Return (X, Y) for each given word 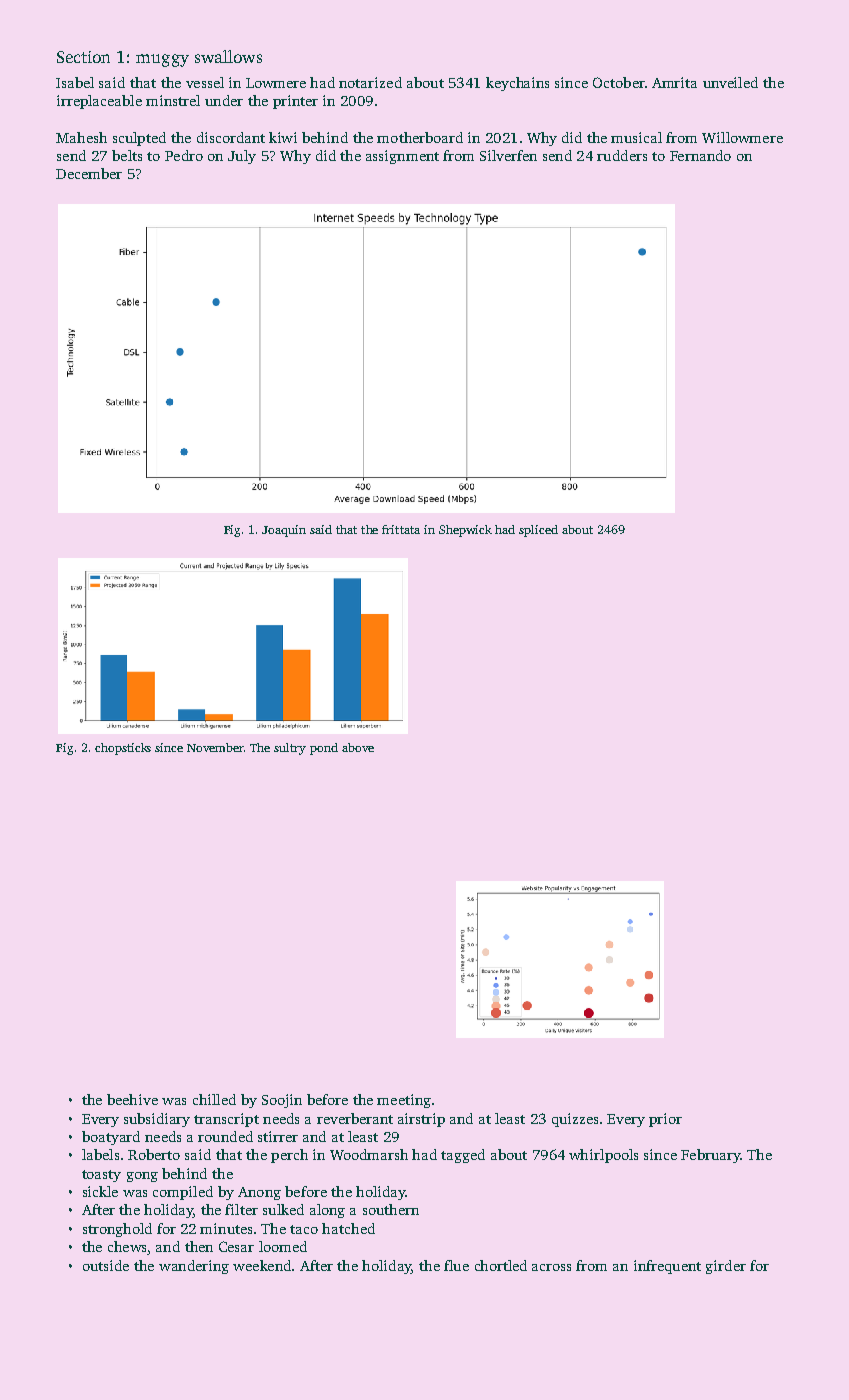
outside (106, 1265)
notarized (370, 82)
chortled (501, 1265)
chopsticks (123, 749)
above (358, 747)
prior (665, 1120)
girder (726, 1267)
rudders (622, 155)
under (224, 100)
